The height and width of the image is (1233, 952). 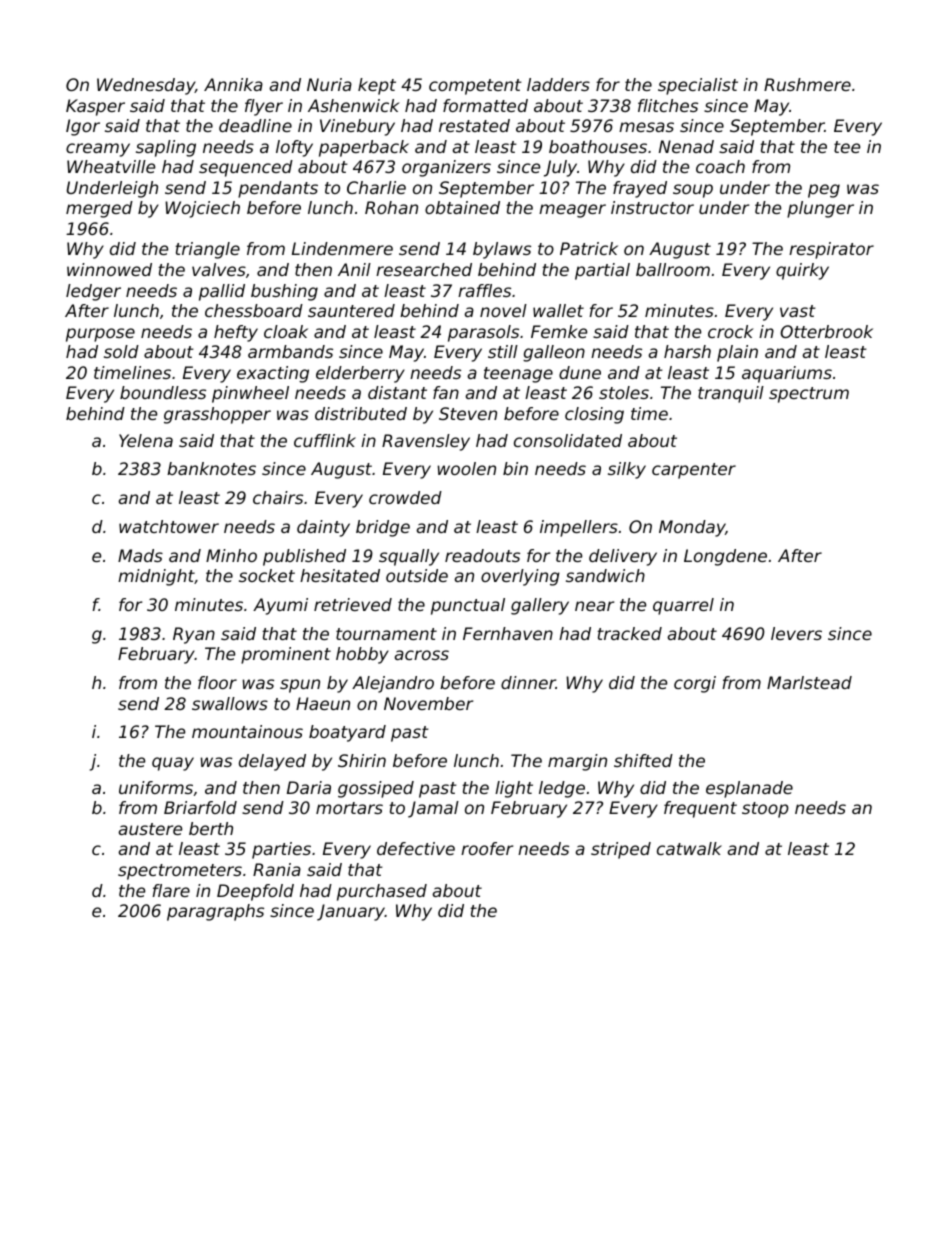 What do you see at coordinates (347, 733) in the image?
I see `boatyard` at bounding box center [347, 733].
